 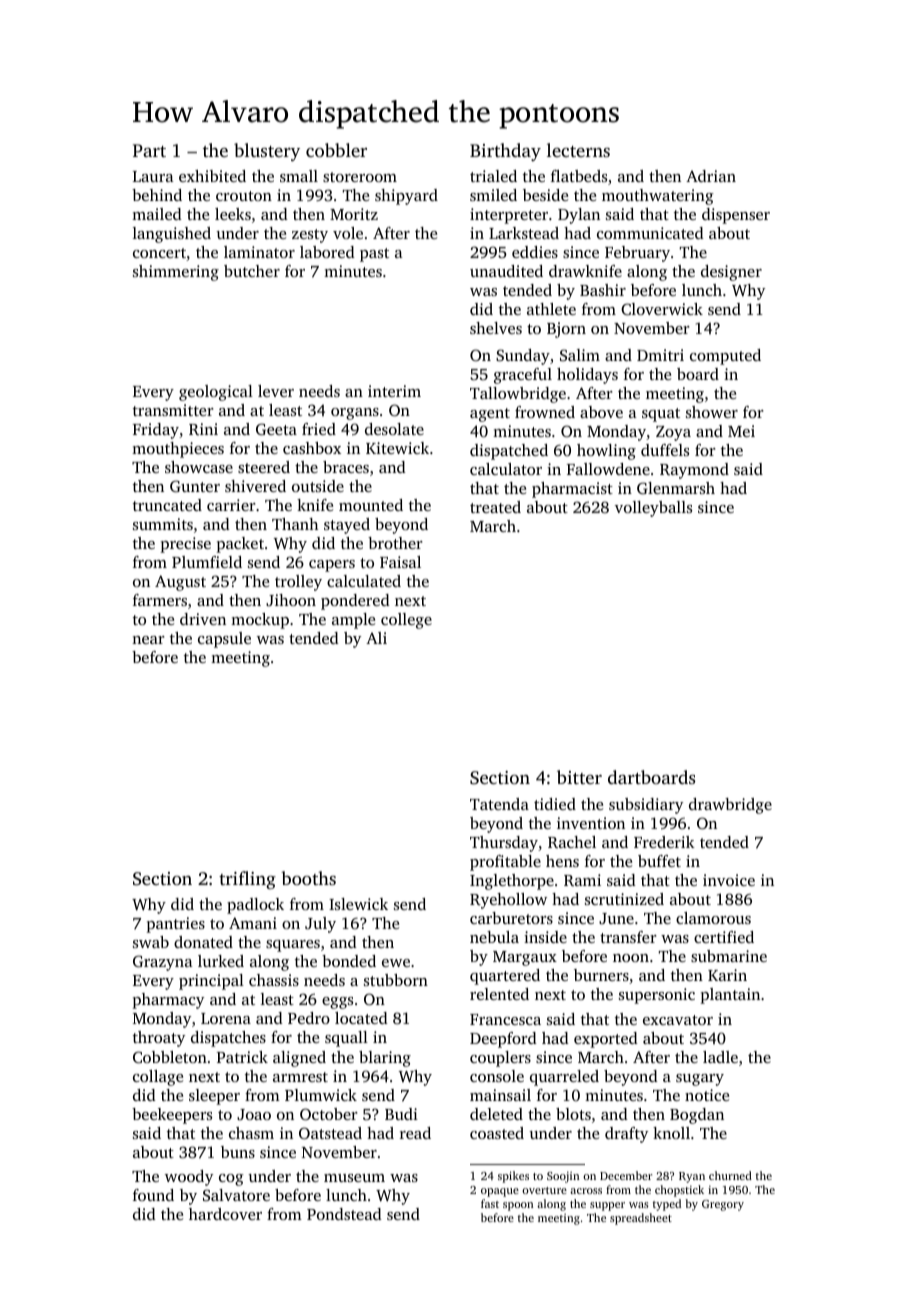 What do you see at coordinates (231, 1180) in the screenshot?
I see `cog` at bounding box center [231, 1180].
